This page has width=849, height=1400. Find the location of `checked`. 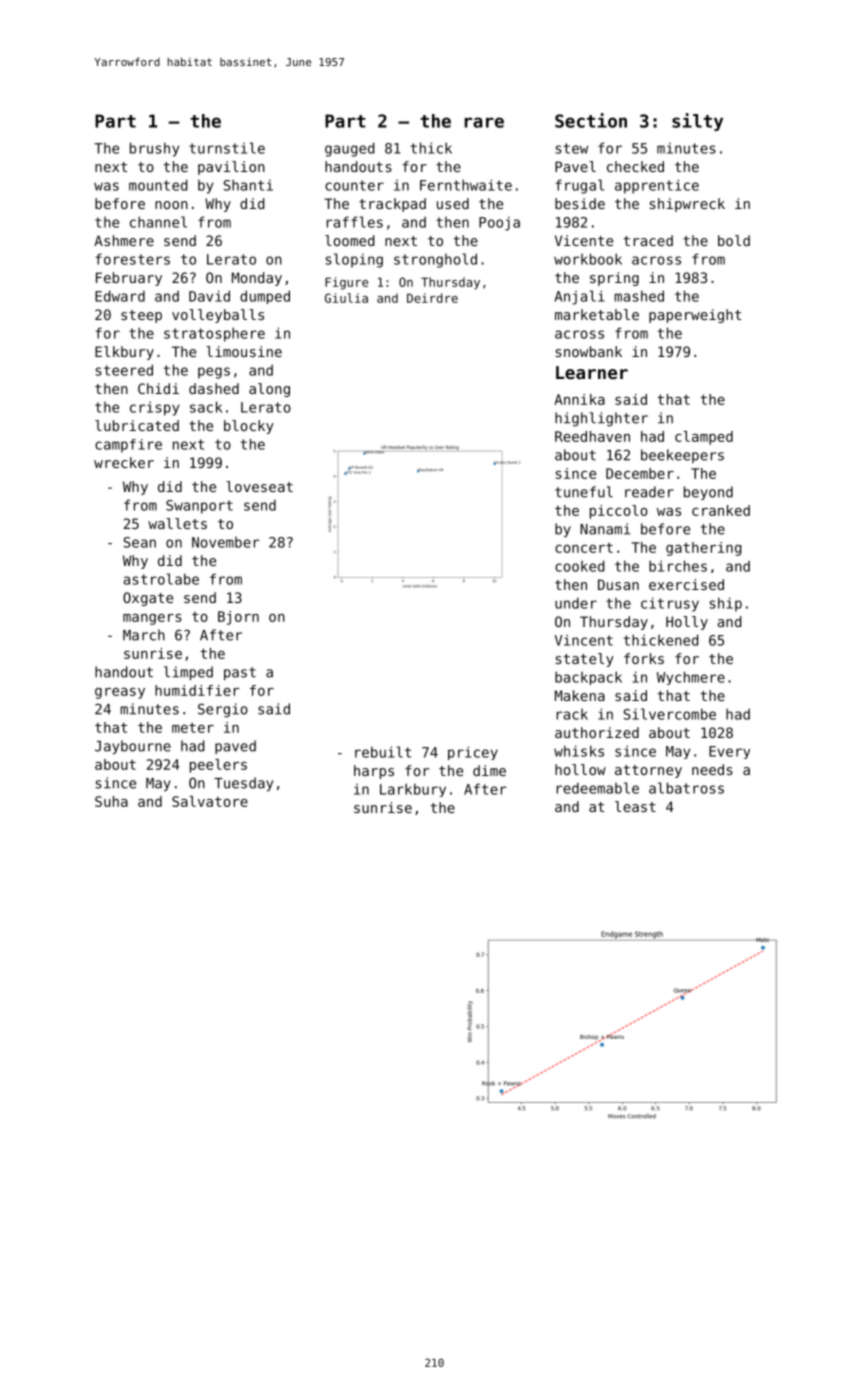

checked is located at coordinates (635, 166).
